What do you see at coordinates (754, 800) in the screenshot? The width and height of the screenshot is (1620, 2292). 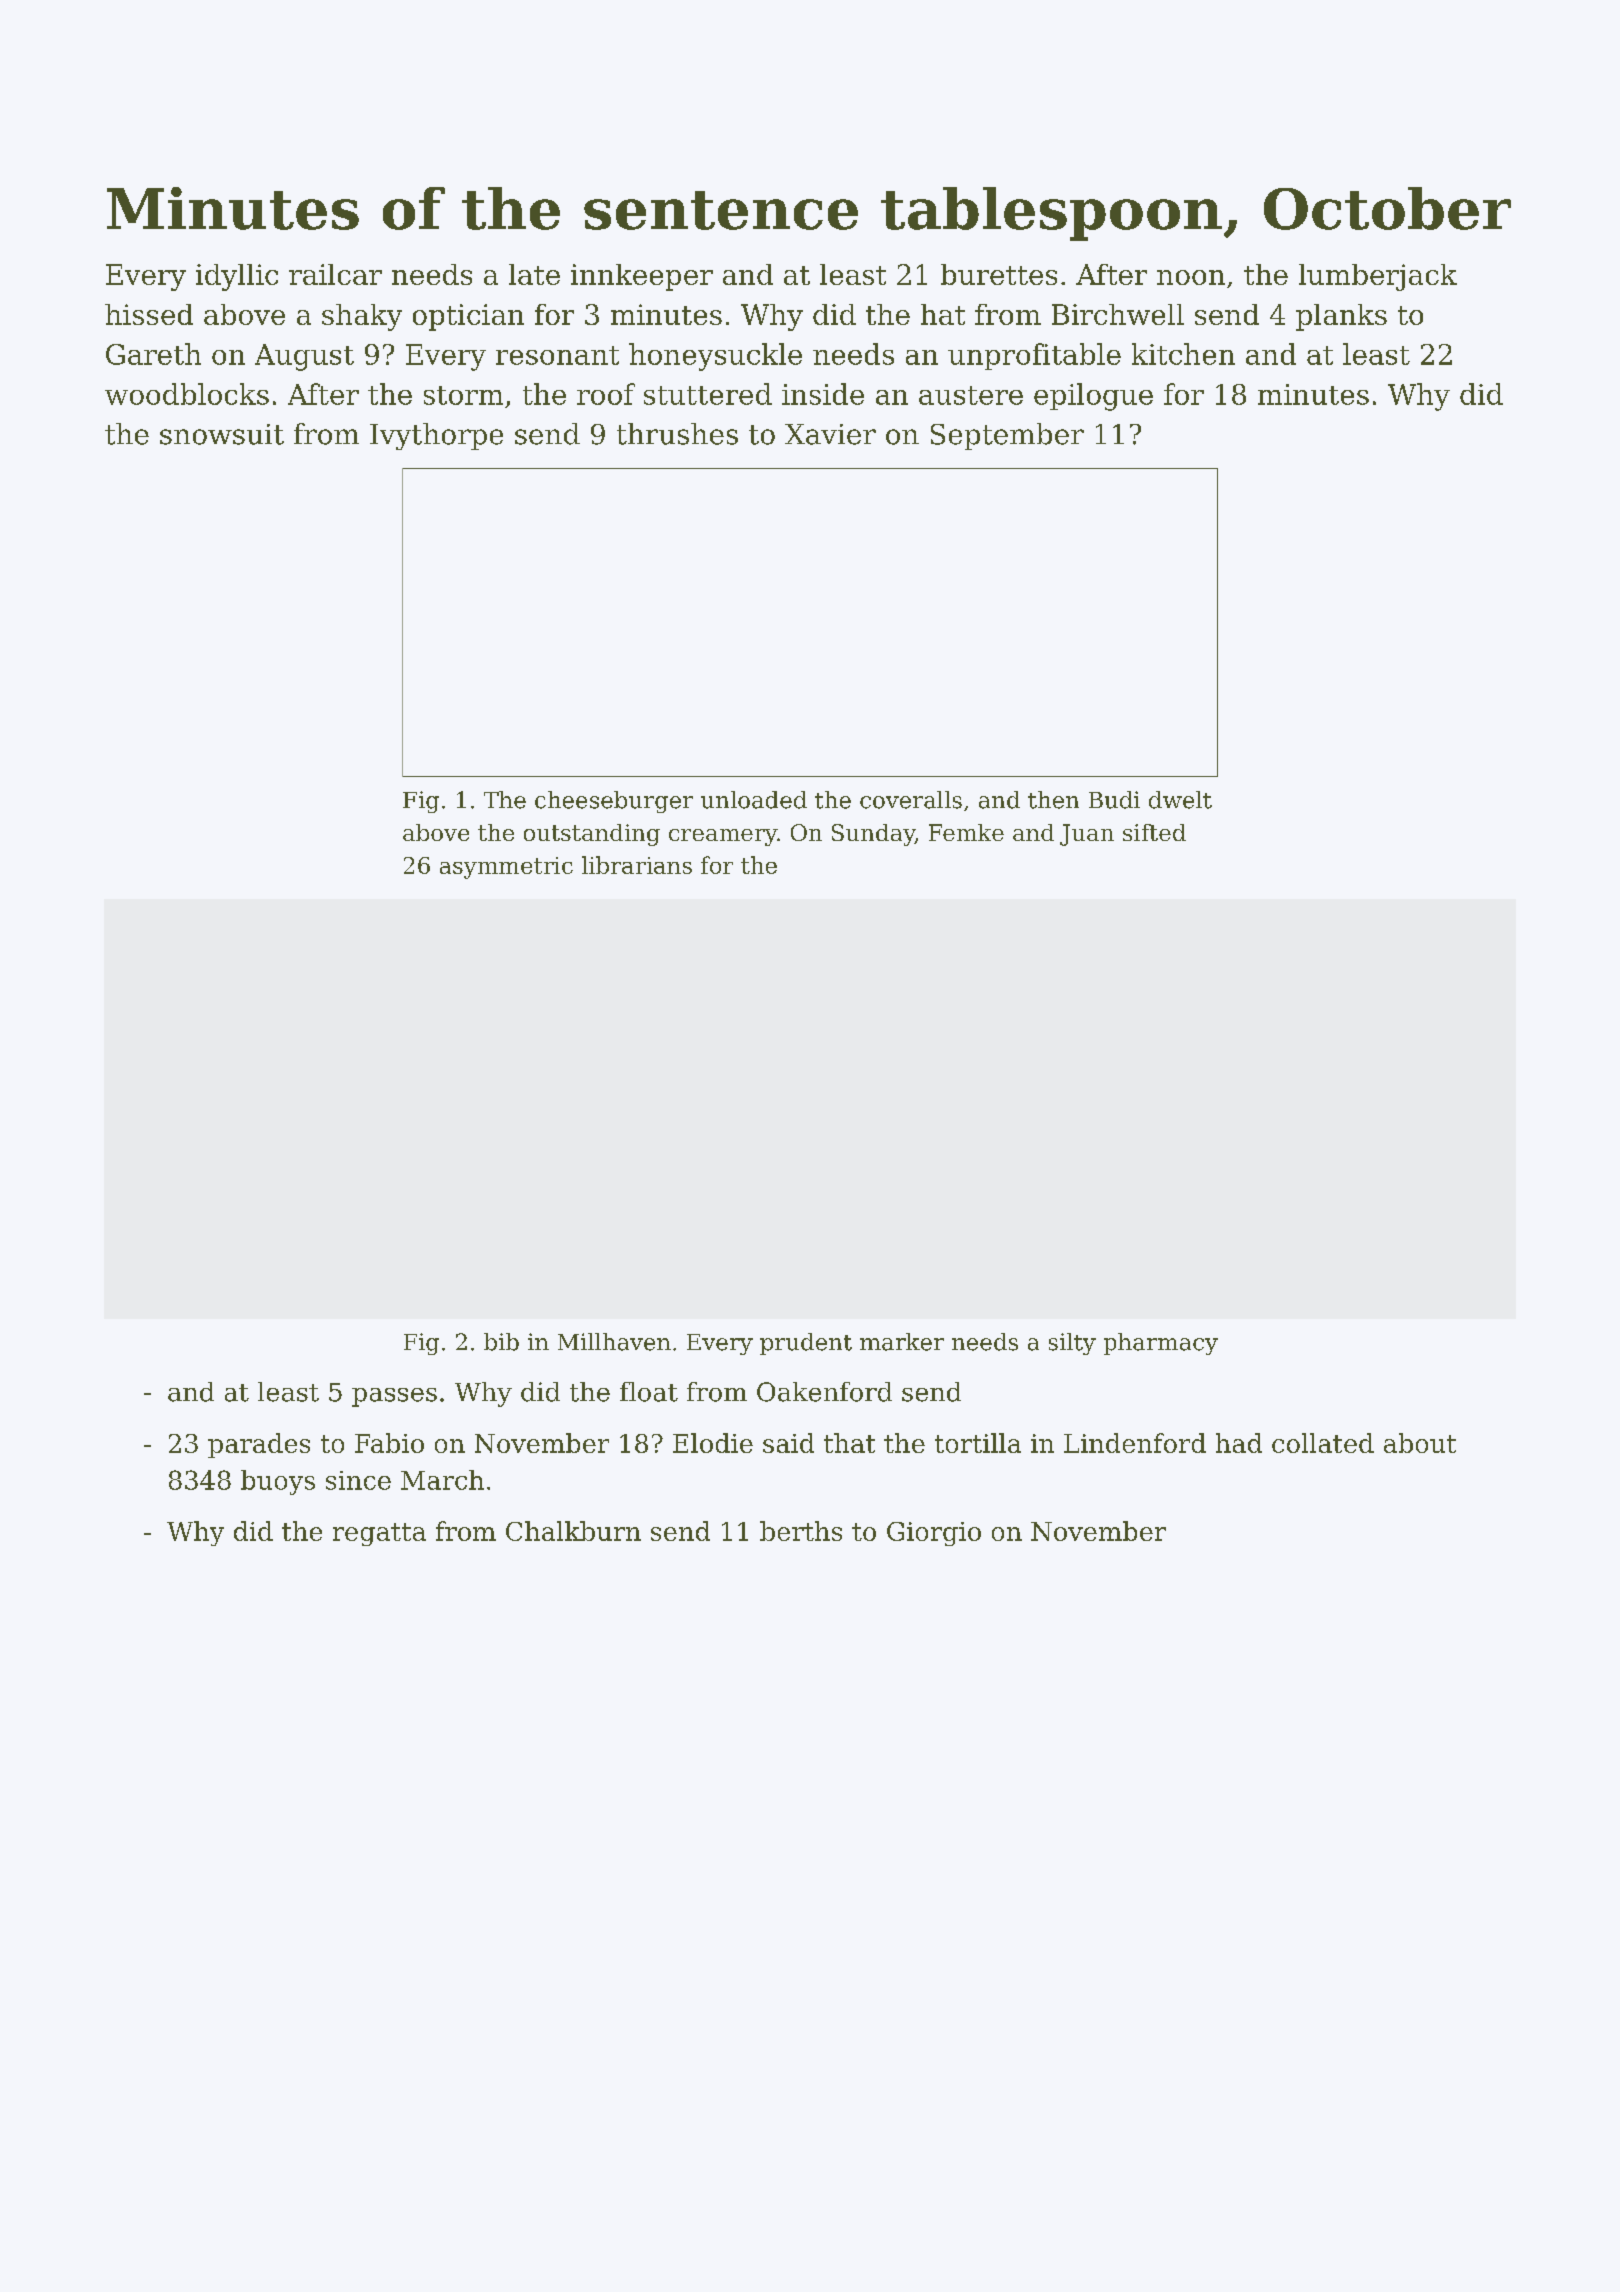 I see `unloaded` at bounding box center [754, 800].
